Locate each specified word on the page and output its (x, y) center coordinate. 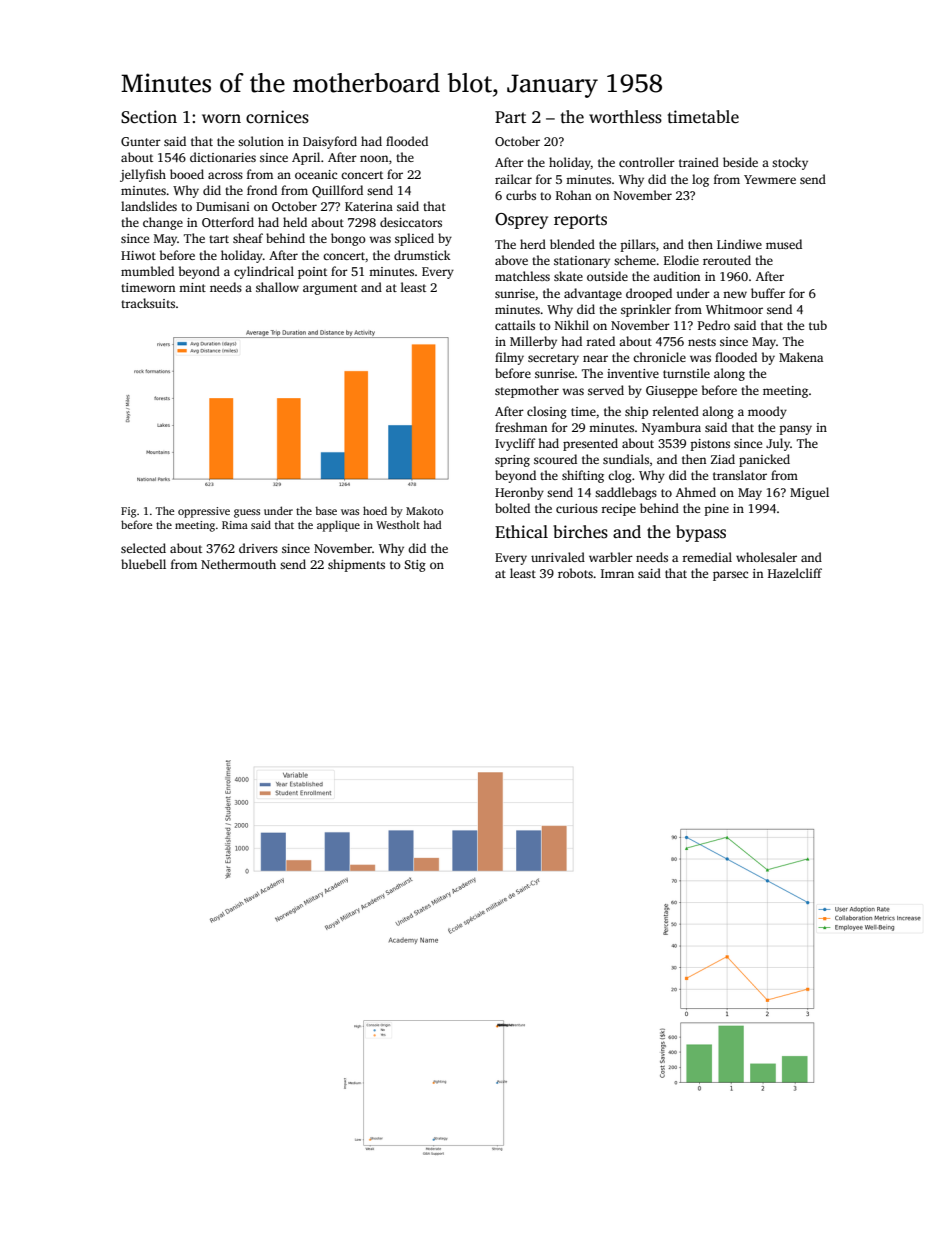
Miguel (809, 493)
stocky (790, 163)
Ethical (521, 532)
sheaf (248, 238)
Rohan (573, 195)
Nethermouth (238, 564)
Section (149, 117)
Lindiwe (739, 244)
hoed (375, 510)
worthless (625, 117)
